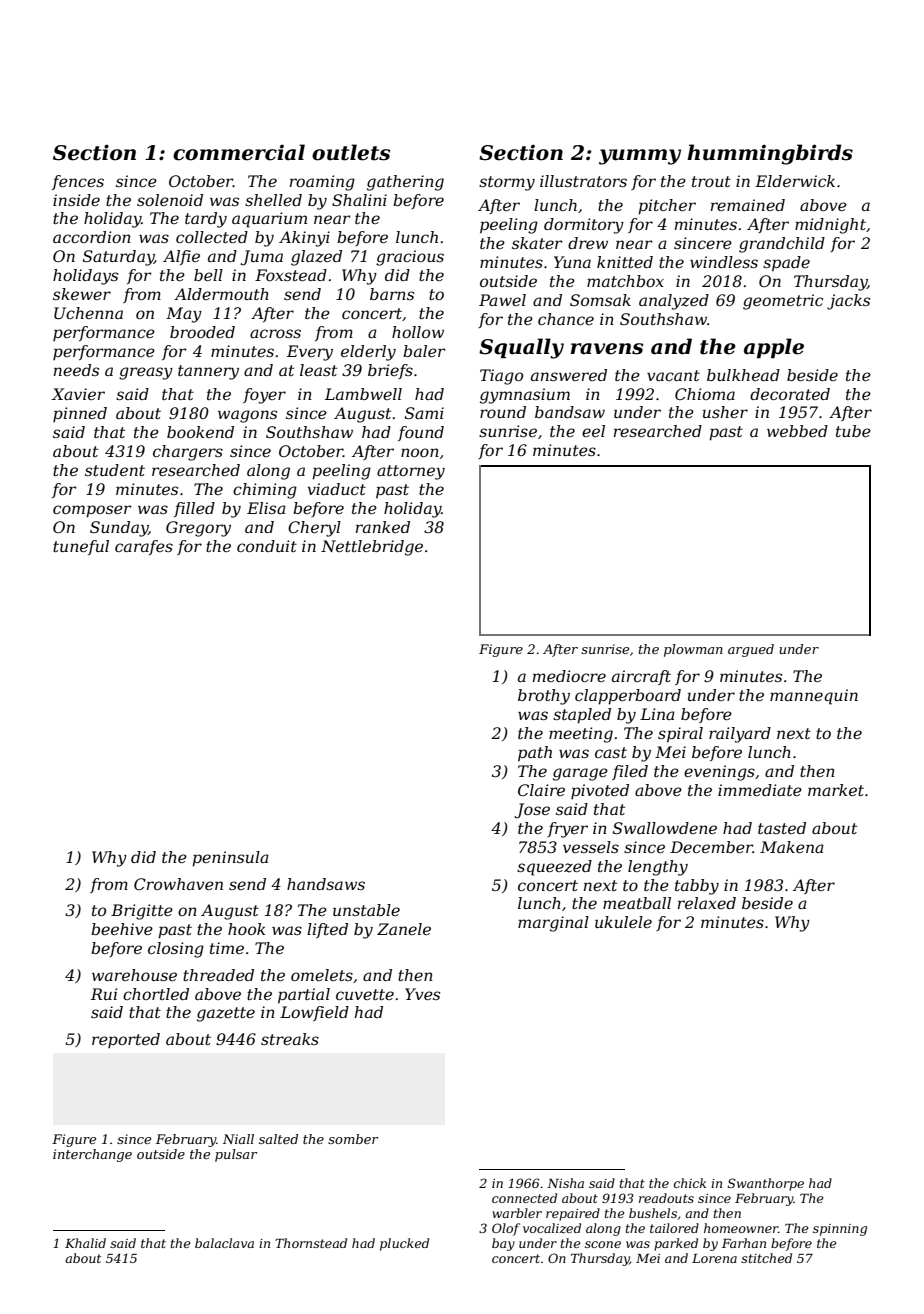  I want to click on meeting, so click(581, 735).
